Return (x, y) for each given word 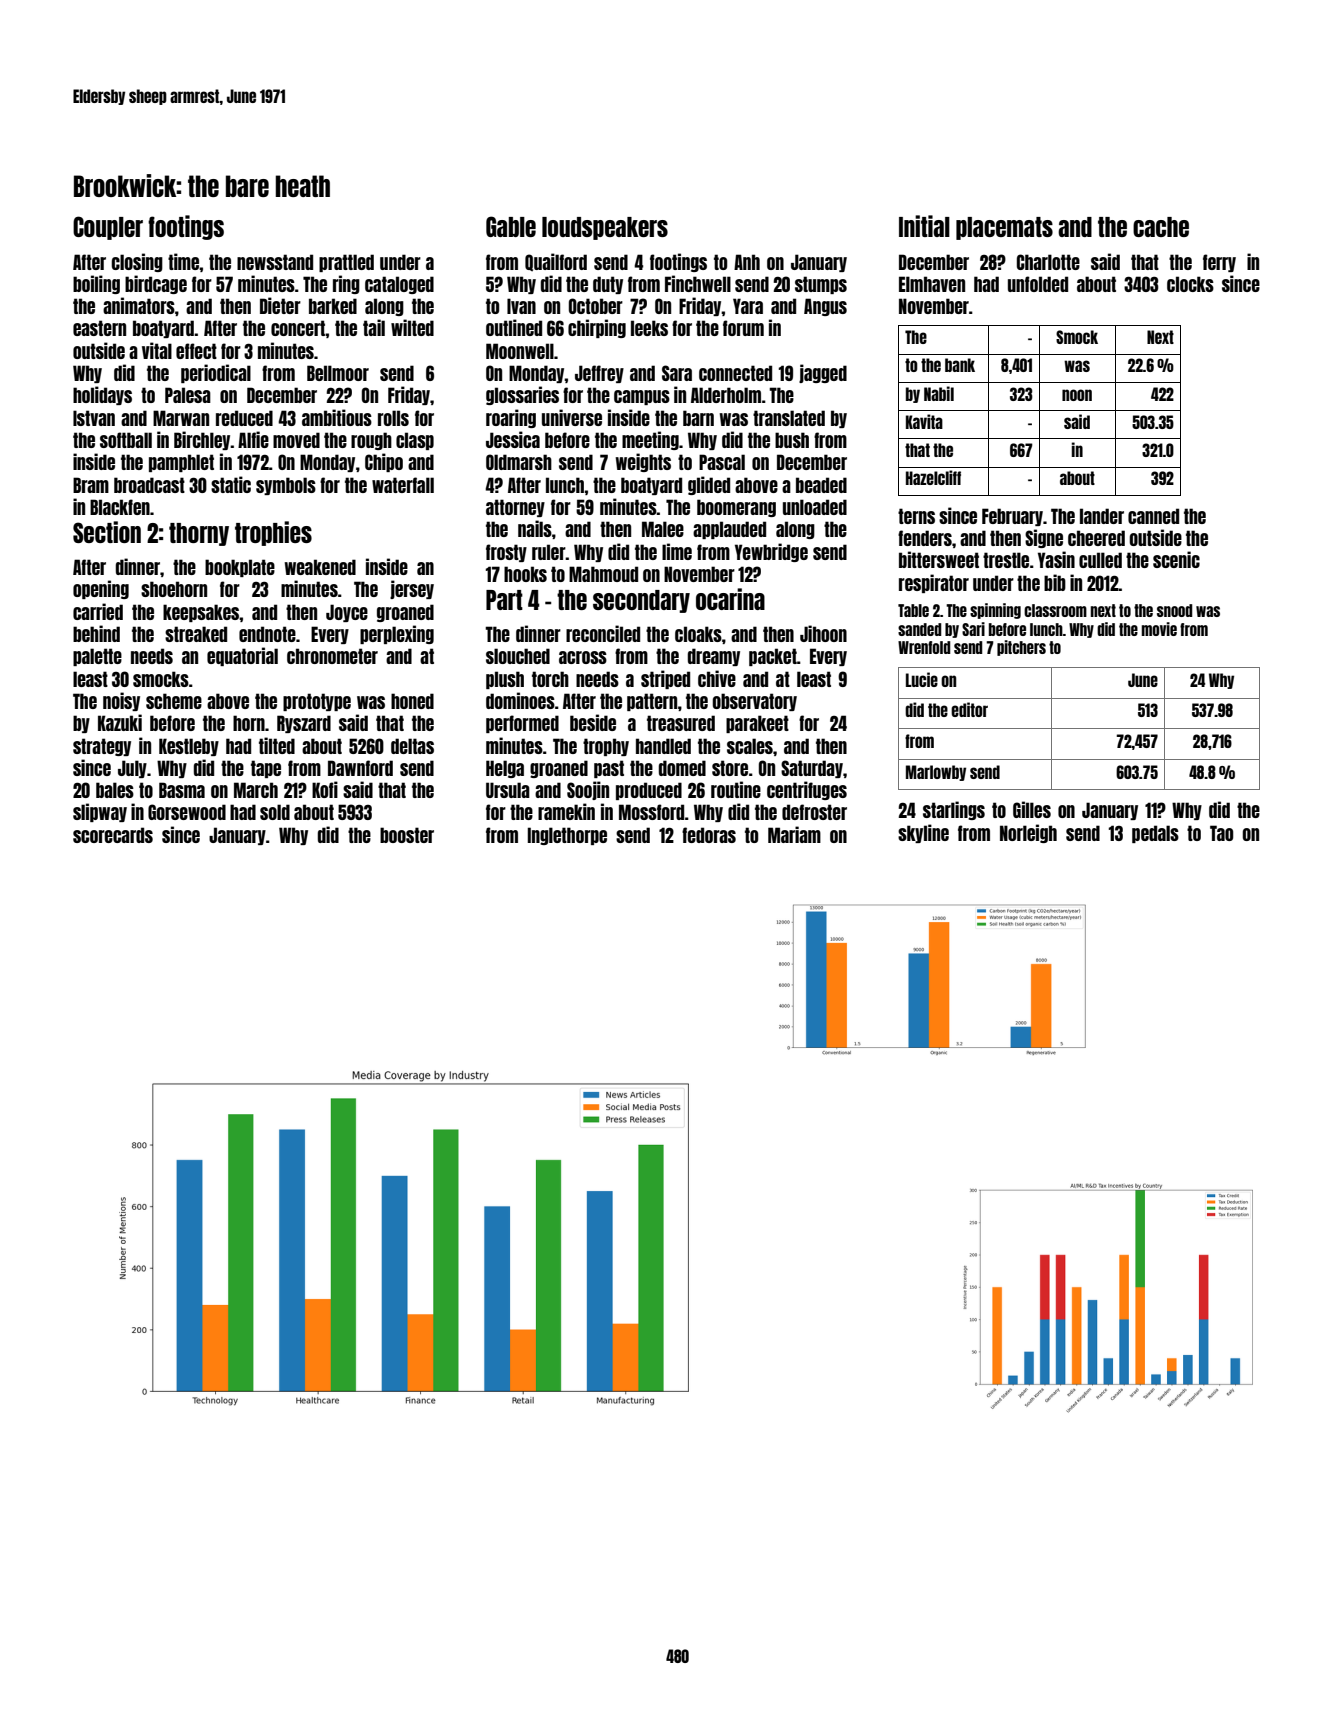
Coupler (108, 228)
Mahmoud (603, 574)
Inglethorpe (567, 836)
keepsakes (201, 613)
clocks (1190, 284)
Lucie (922, 679)
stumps (821, 285)
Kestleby (189, 747)
